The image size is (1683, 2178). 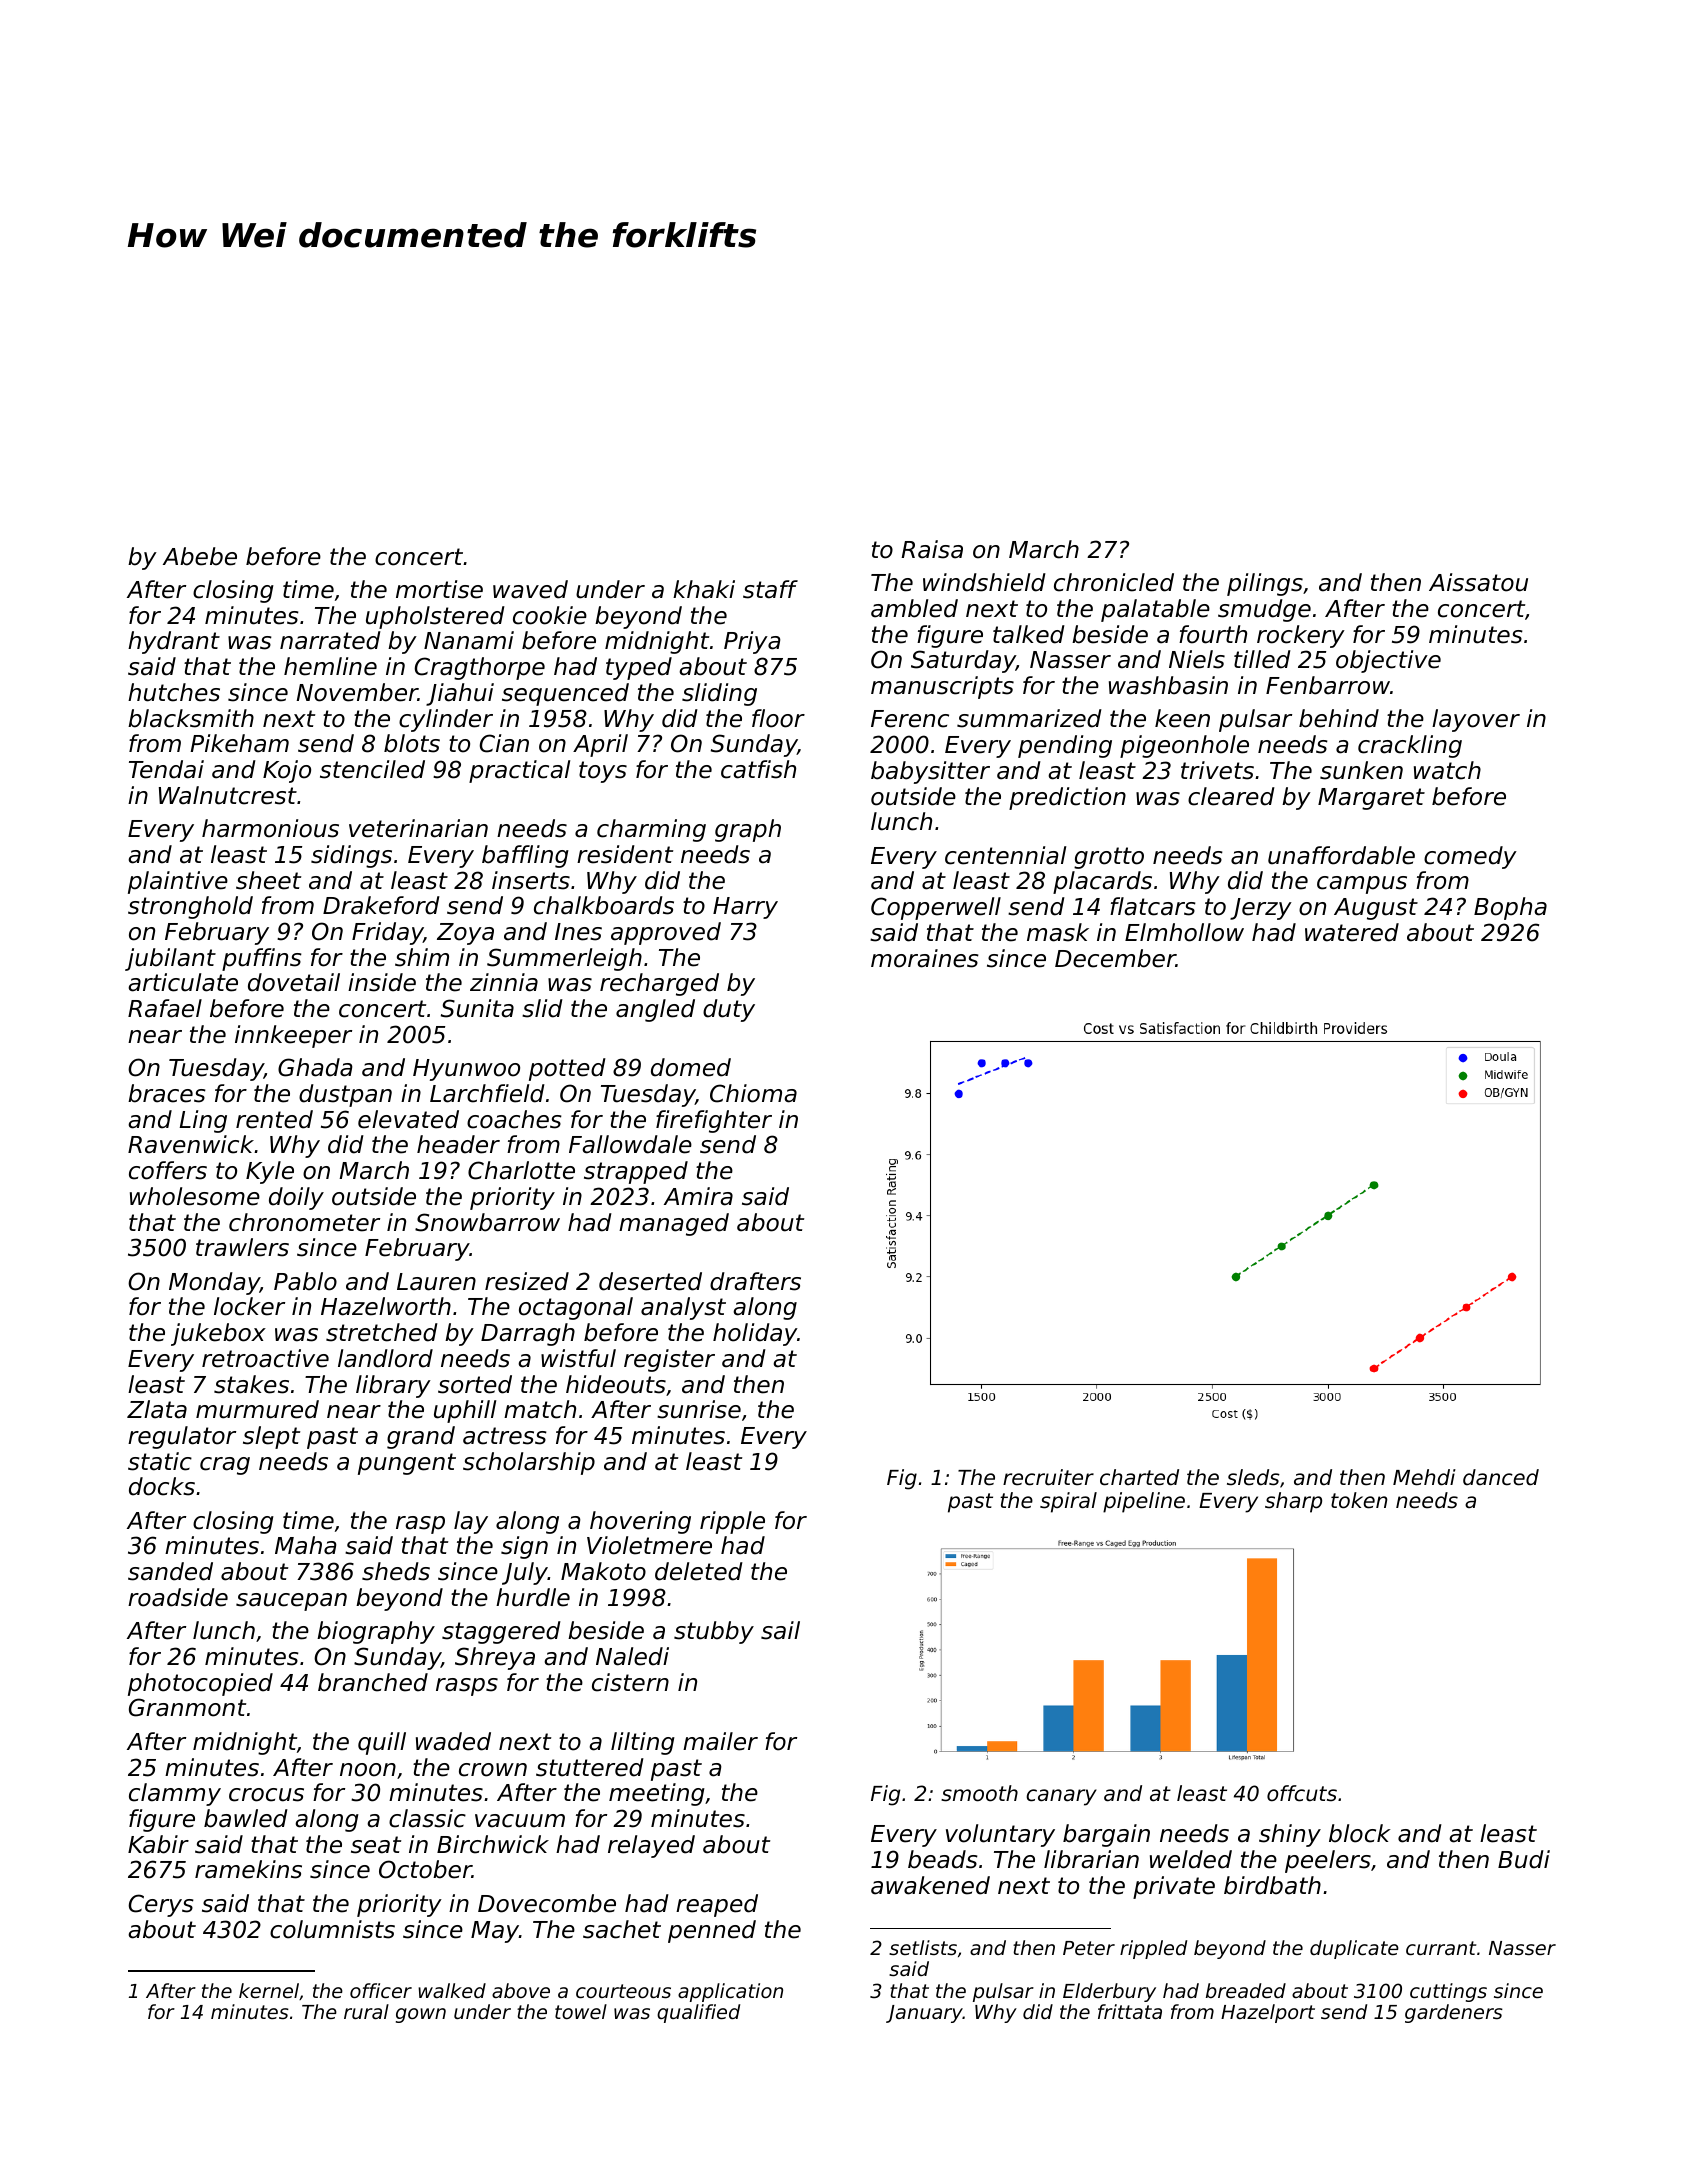 What do you see at coordinates (421, 2015) in the screenshot?
I see `gown` at bounding box center [421, 2015].
